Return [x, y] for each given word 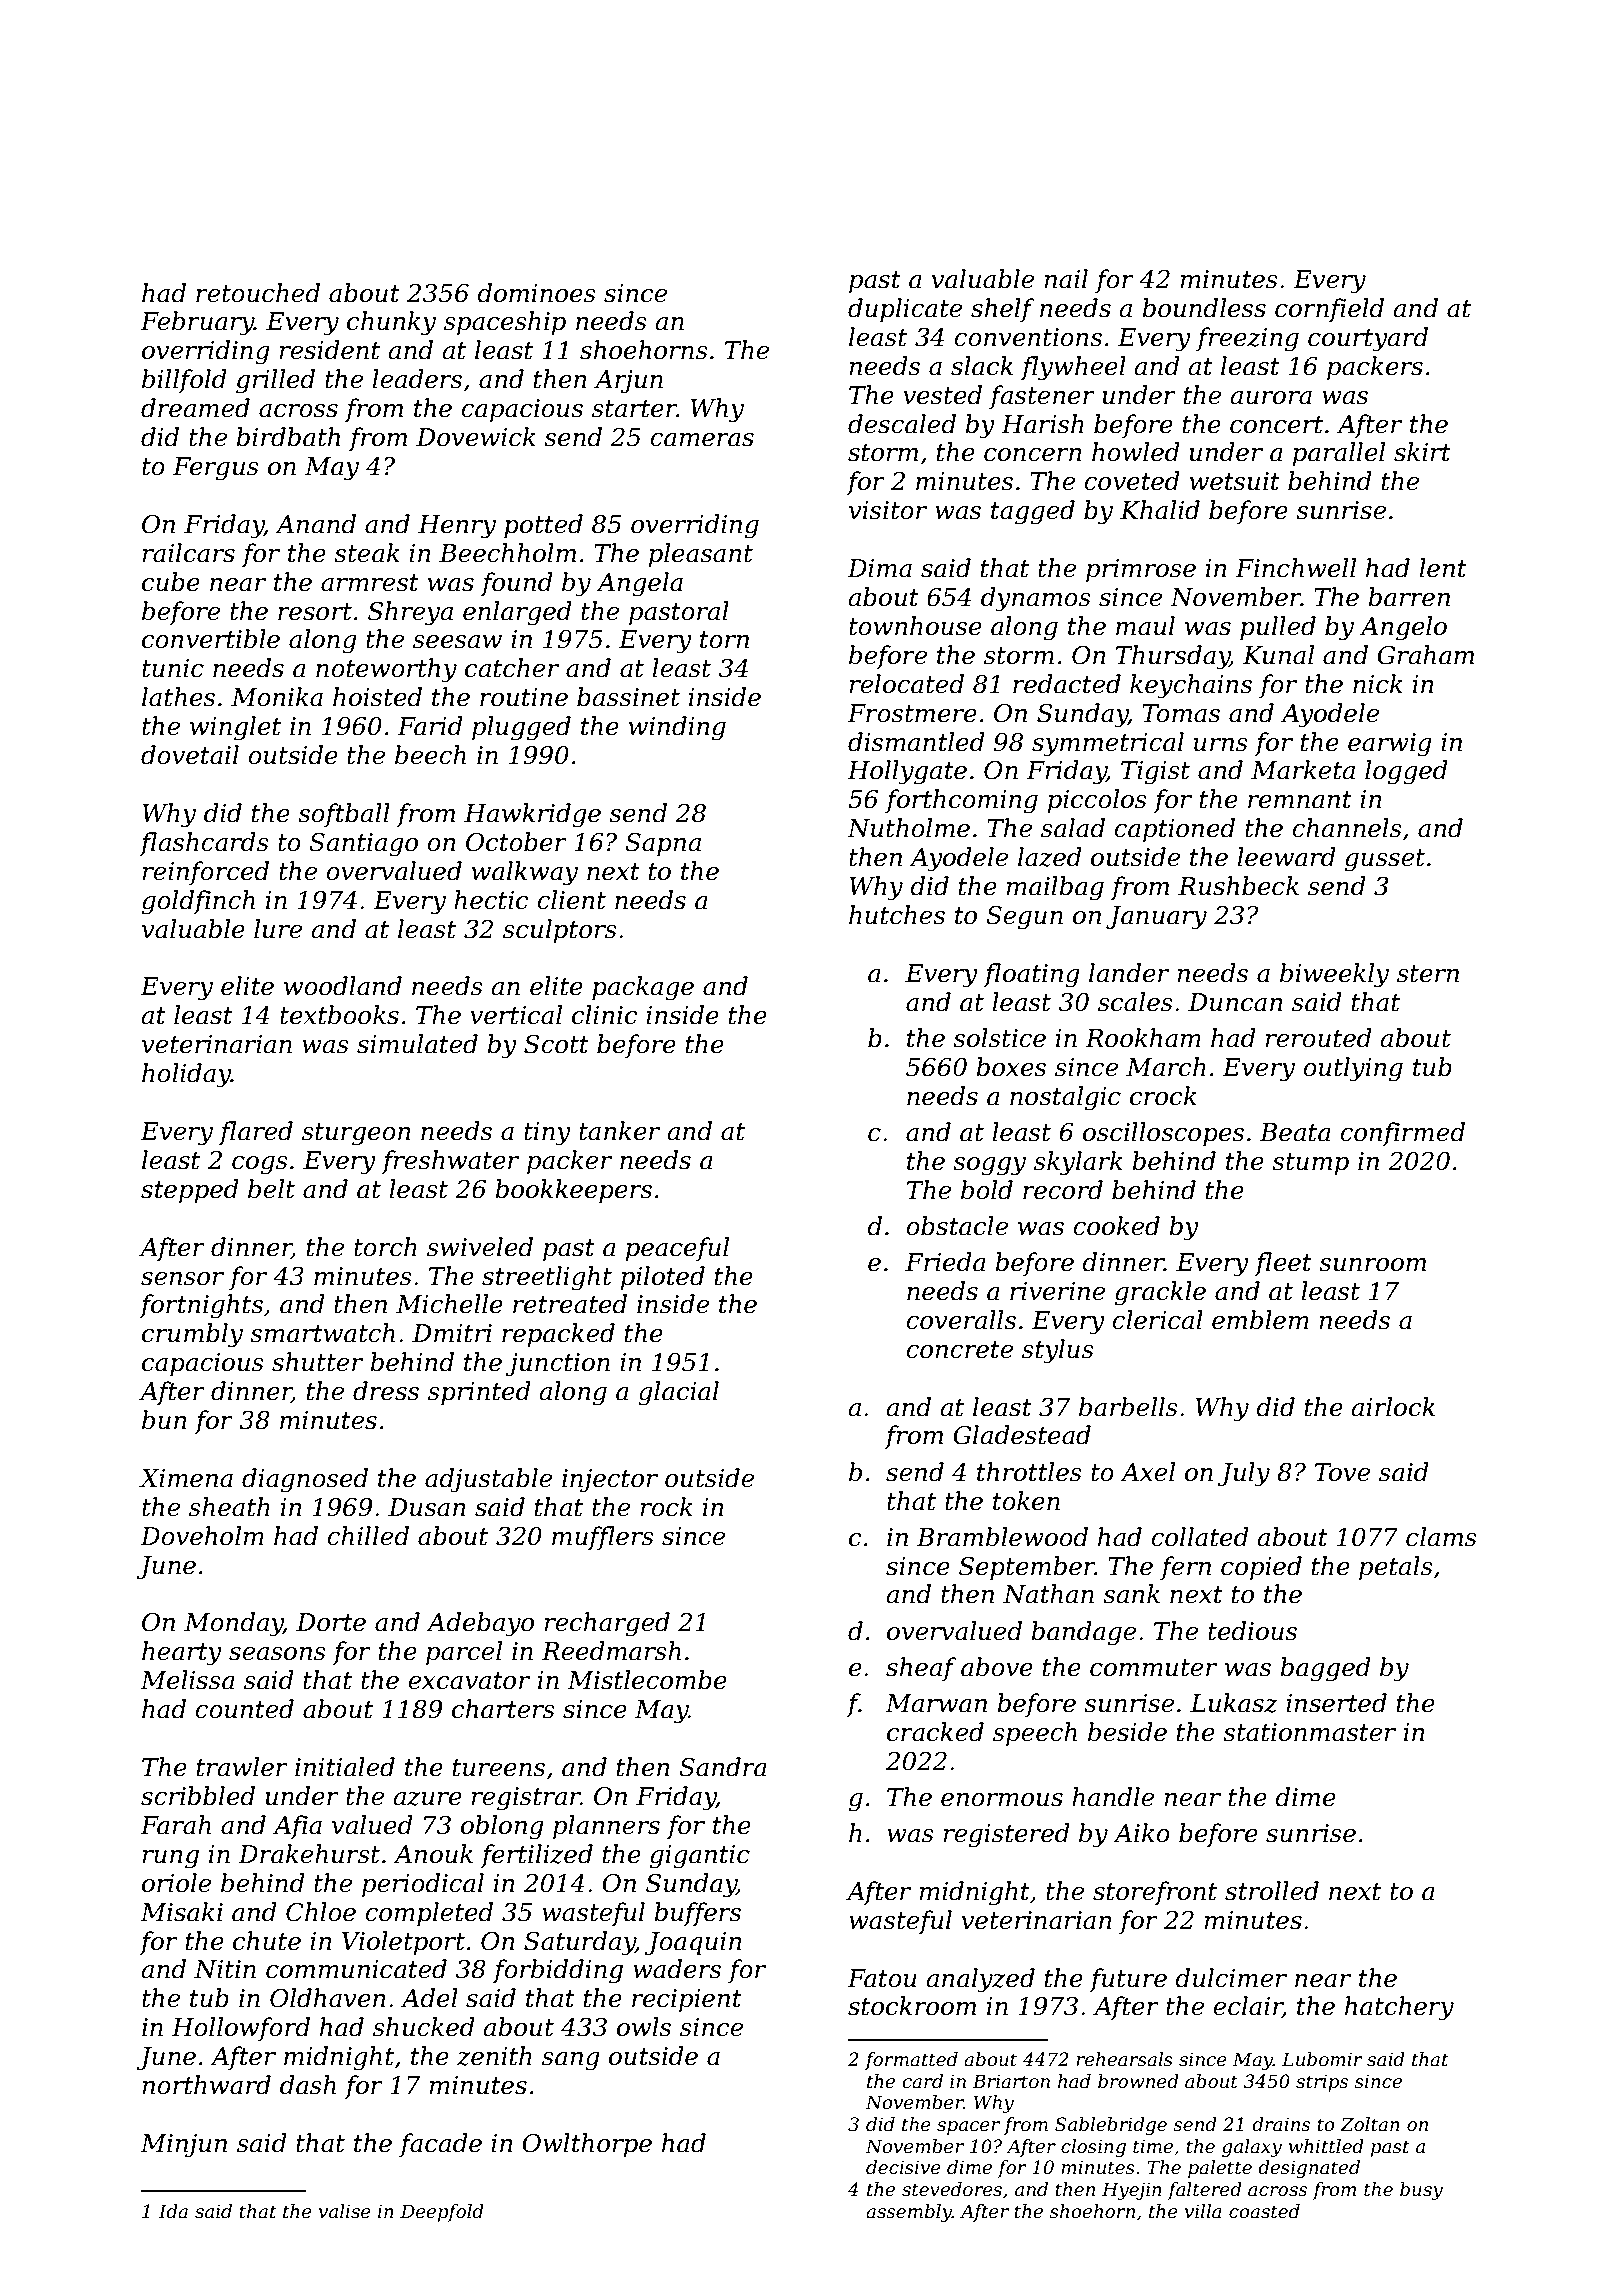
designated [1309, 2169]
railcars [188, 553]
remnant [1300, 800]
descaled [902, 424]
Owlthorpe [587, 2145]
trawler [242, 1767]
